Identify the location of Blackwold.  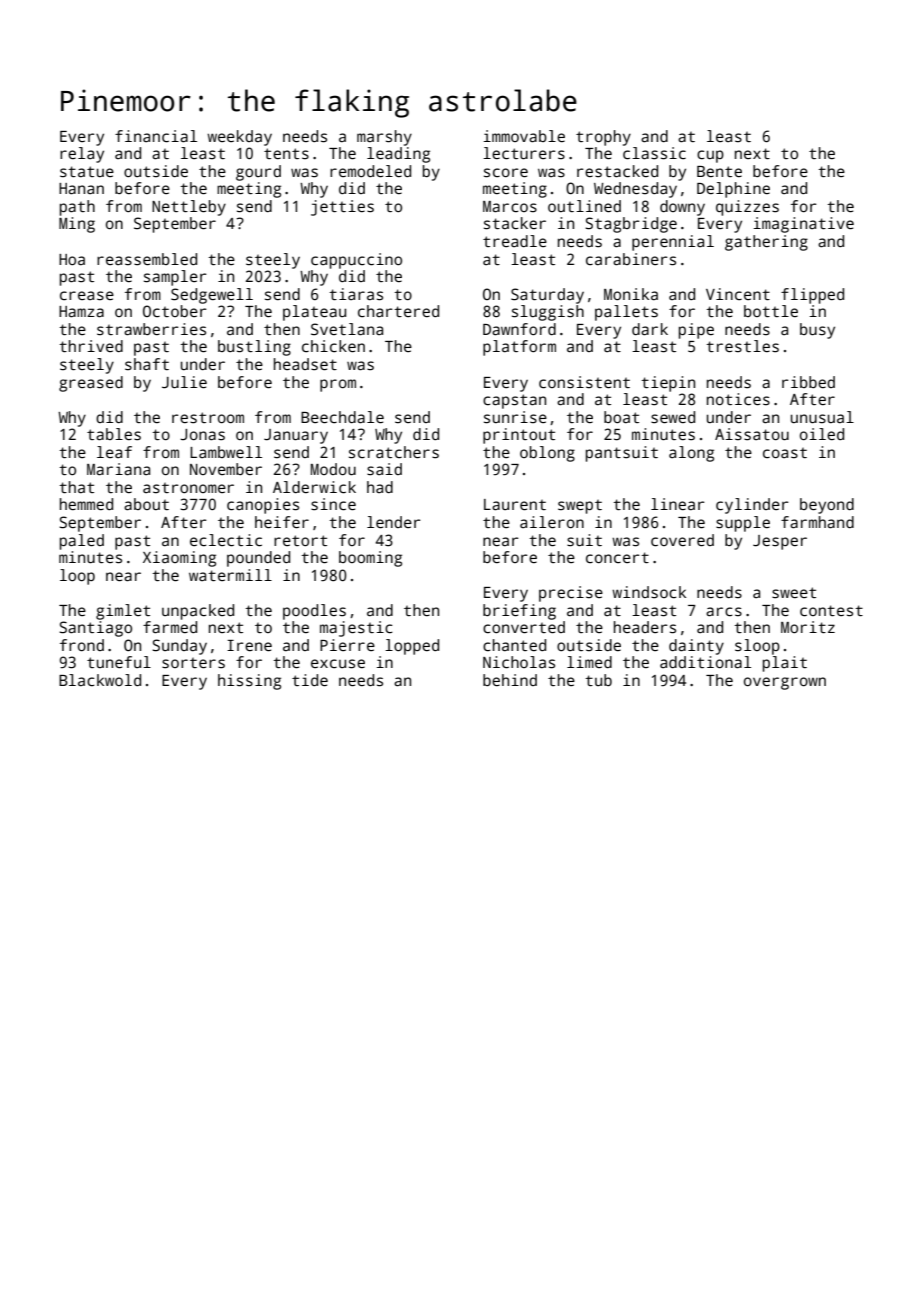
(100, 680).
